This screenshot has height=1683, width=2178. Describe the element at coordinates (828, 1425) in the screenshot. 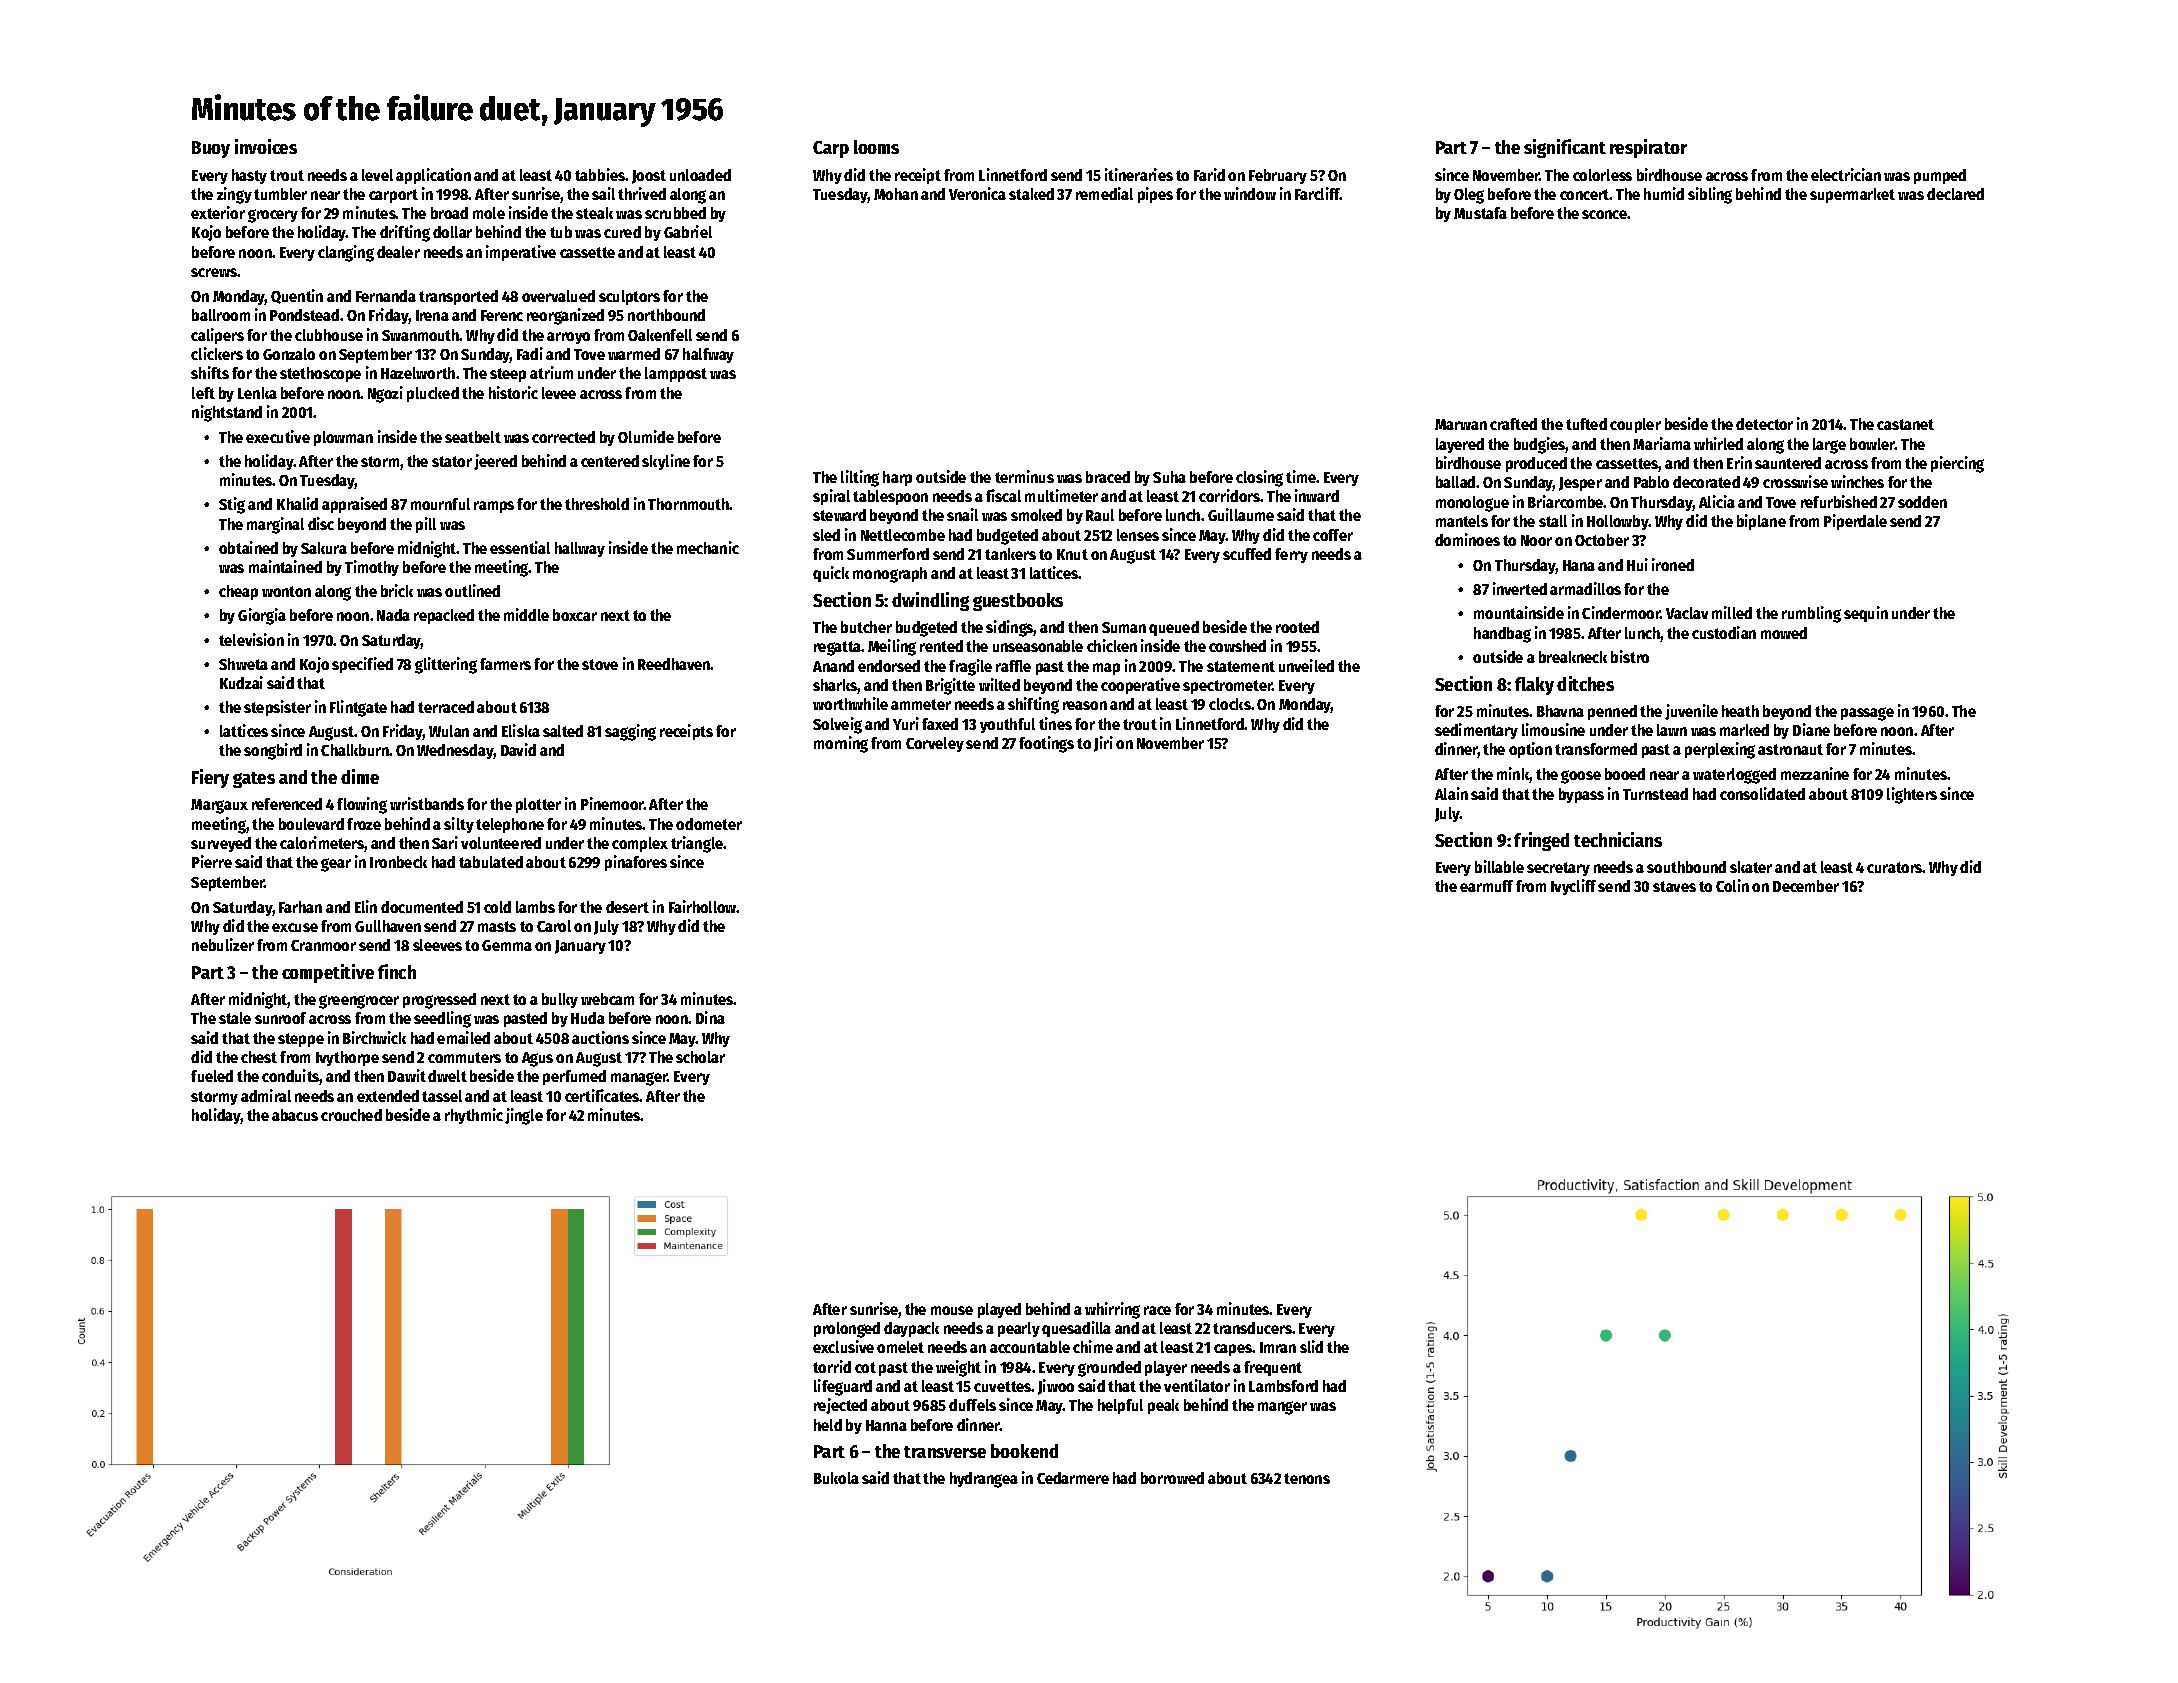

I see `held` at that location.
